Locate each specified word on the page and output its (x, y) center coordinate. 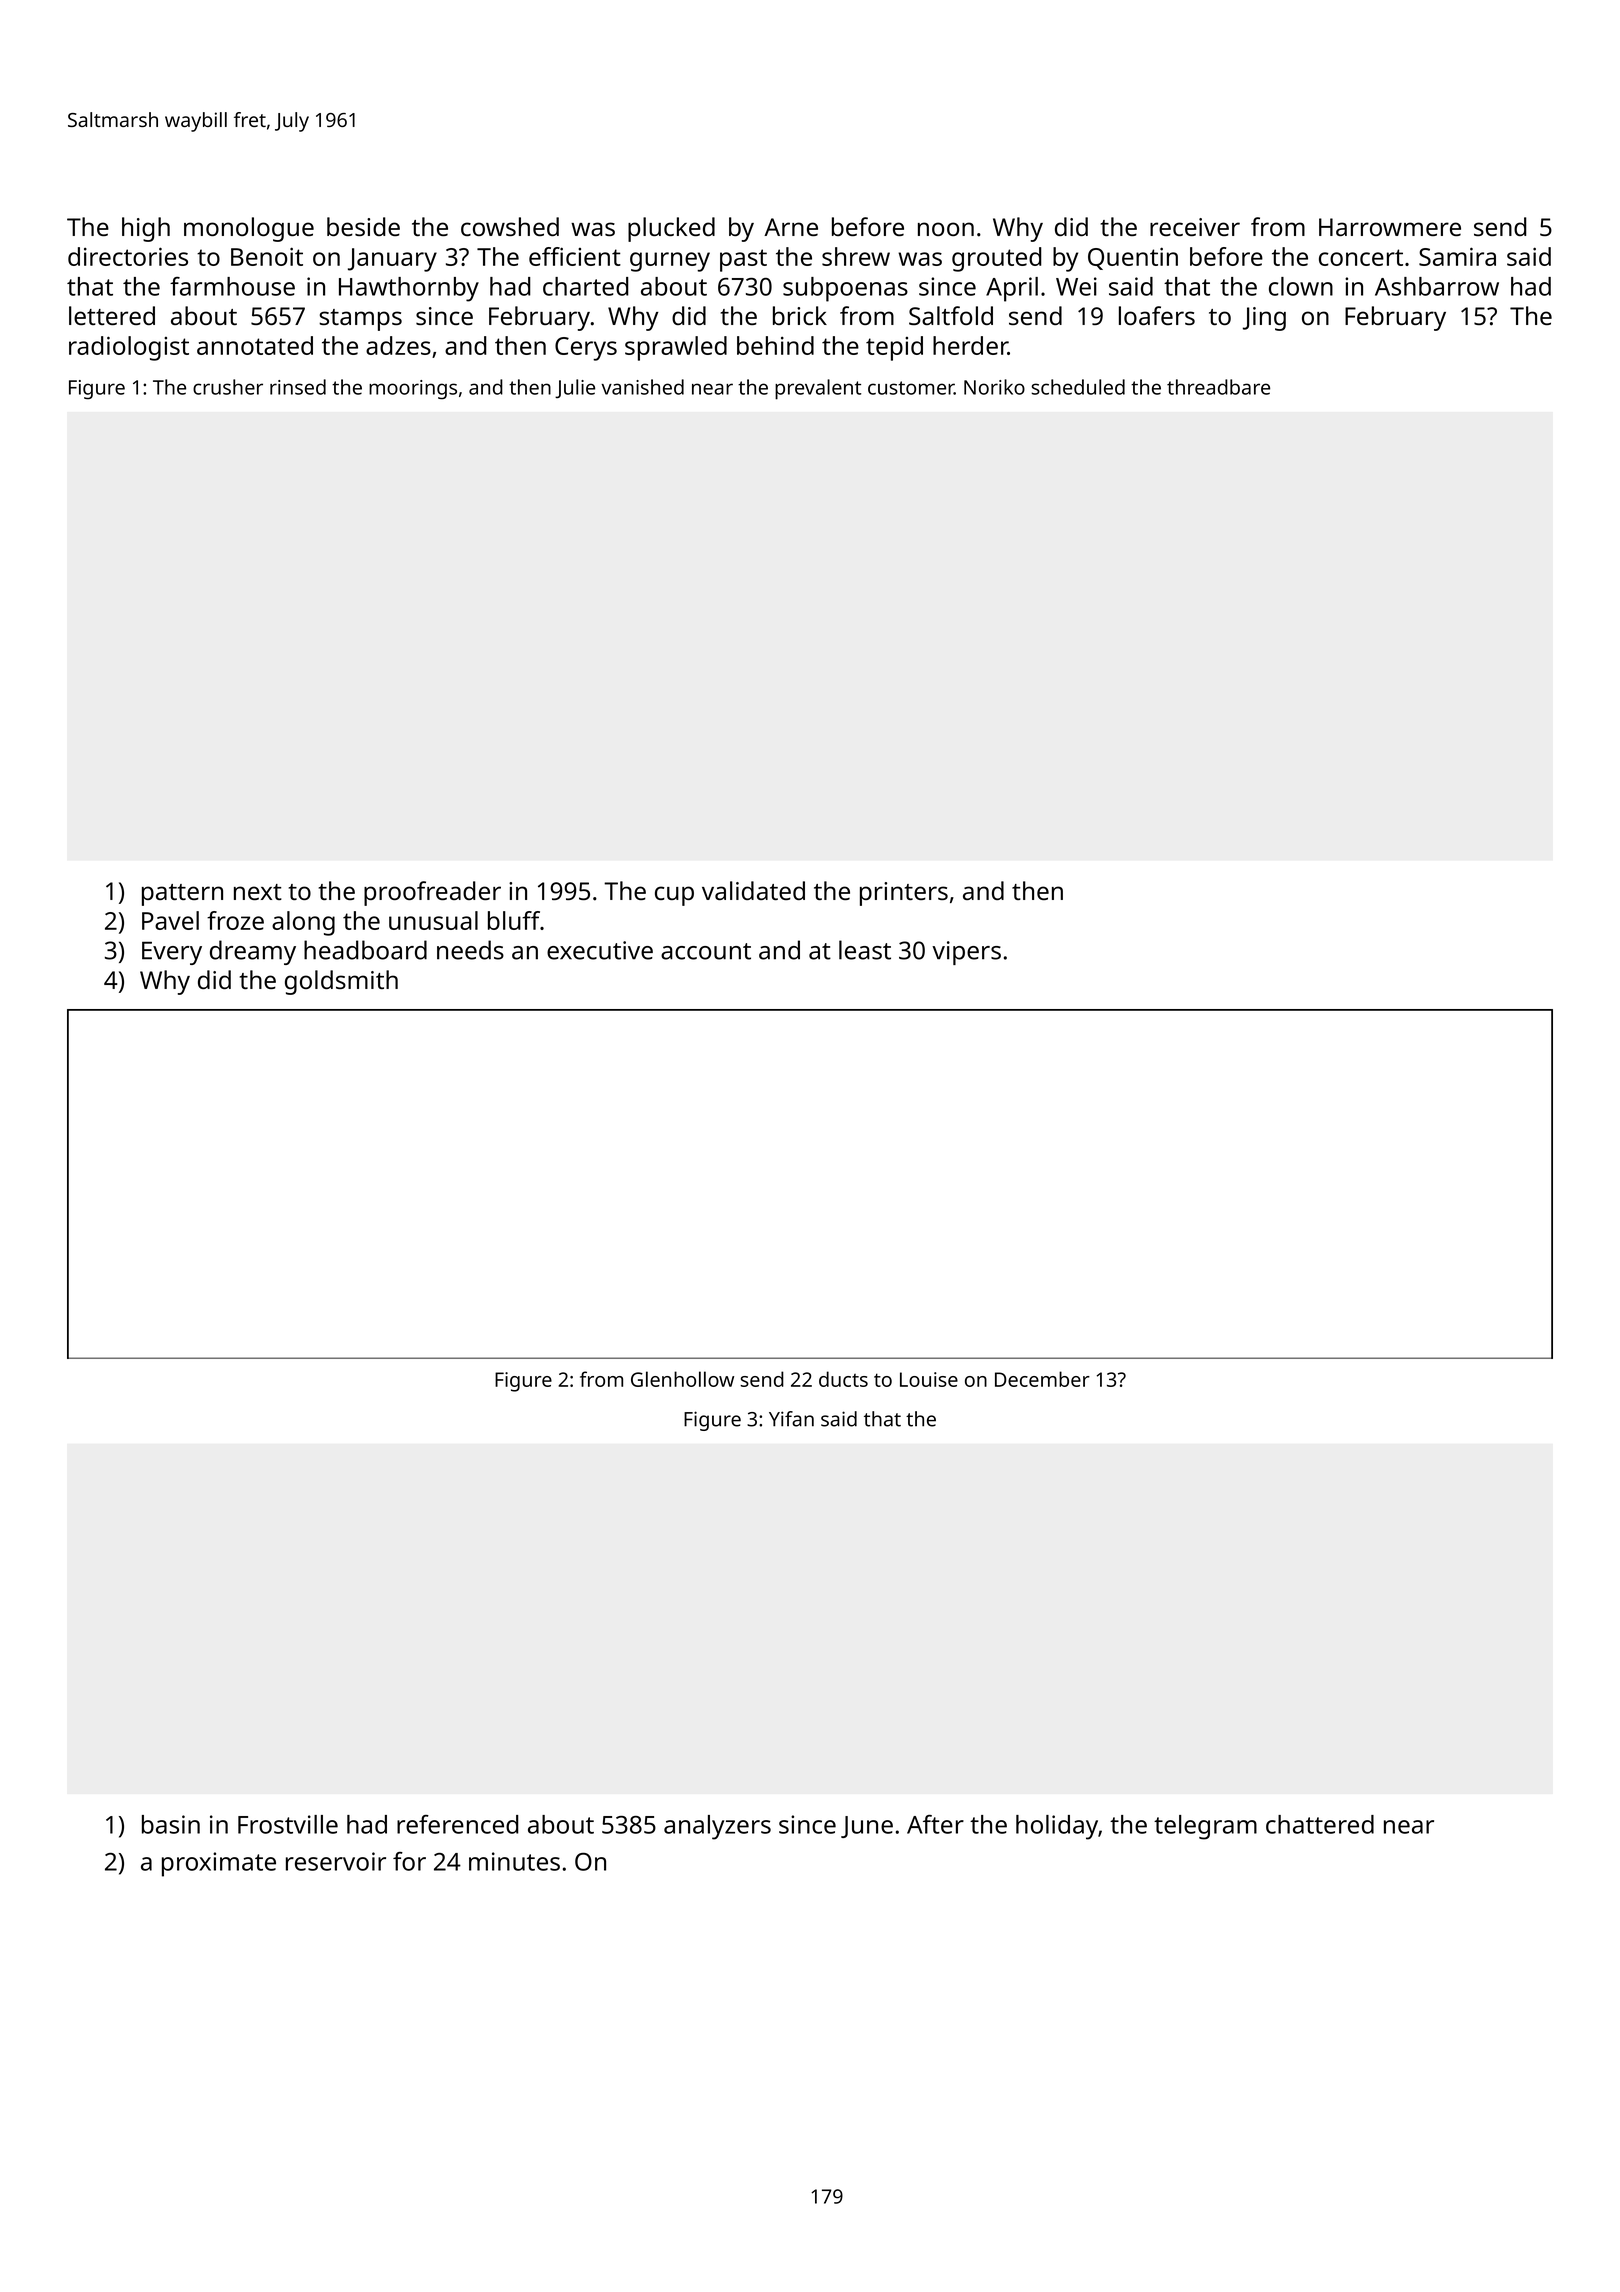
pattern (182, 895)
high (146, 229)
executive (600, 950)
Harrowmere (1390, 227)
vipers (966, 953)
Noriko (994, 387)
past (743, 260)
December (1042, 1379)
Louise (929, 1379)
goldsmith (341, 982)
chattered (1320, 1824)
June (867, 1827)
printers (904, 894)
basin (171, 1824)
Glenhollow (682, 1379)
